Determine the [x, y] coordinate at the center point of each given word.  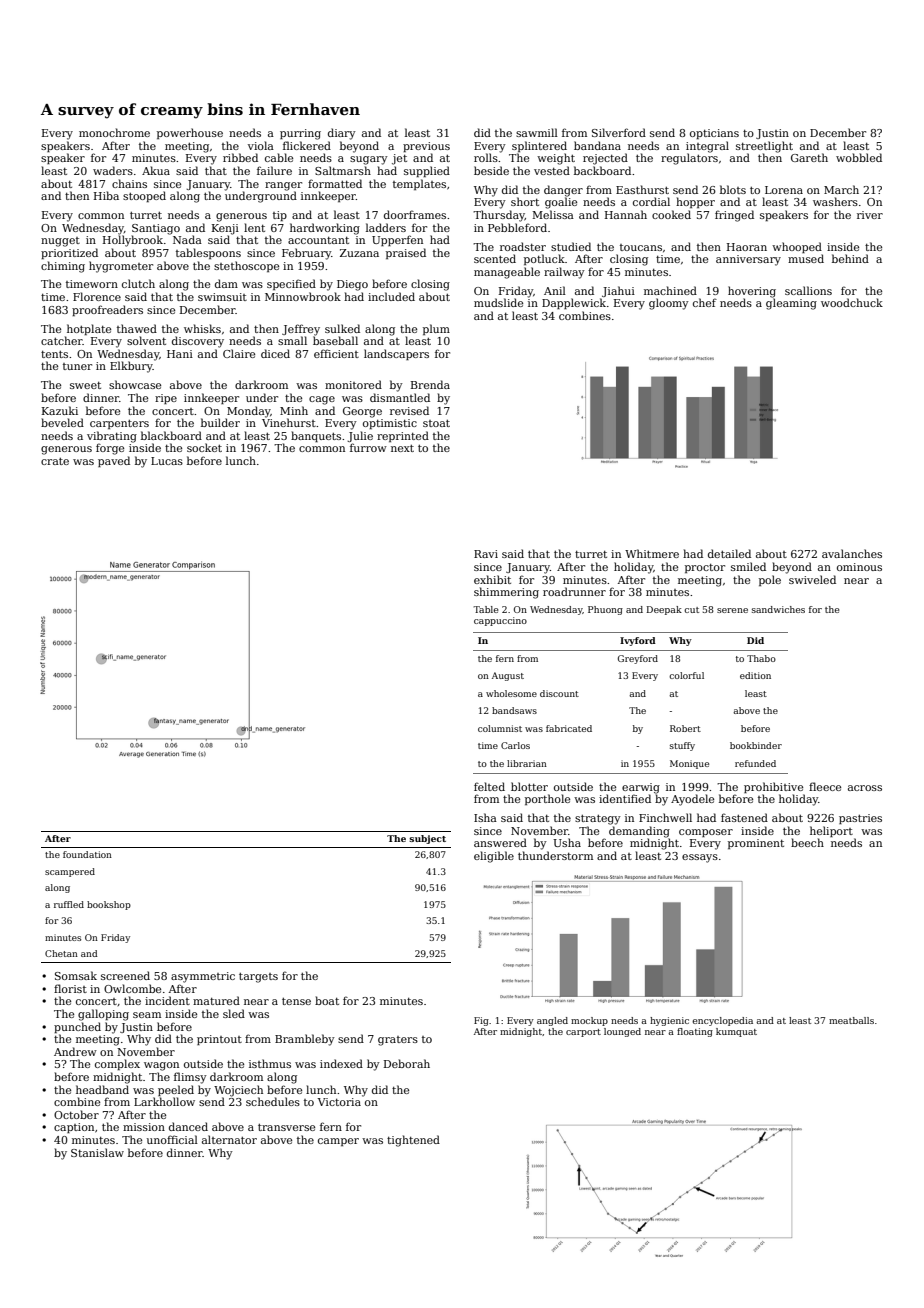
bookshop [109, 905]
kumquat [736, 1032]
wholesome [511, 693]
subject [427, 839]
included [391, 296]
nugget [60, 242]
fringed [734, 216]
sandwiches [778, 609]
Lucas [167, 461]
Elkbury [131, 367]
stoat [436, 423]
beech [807, 842]
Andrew [75, 1051]
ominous [859, 567]
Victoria [339, 1102]
